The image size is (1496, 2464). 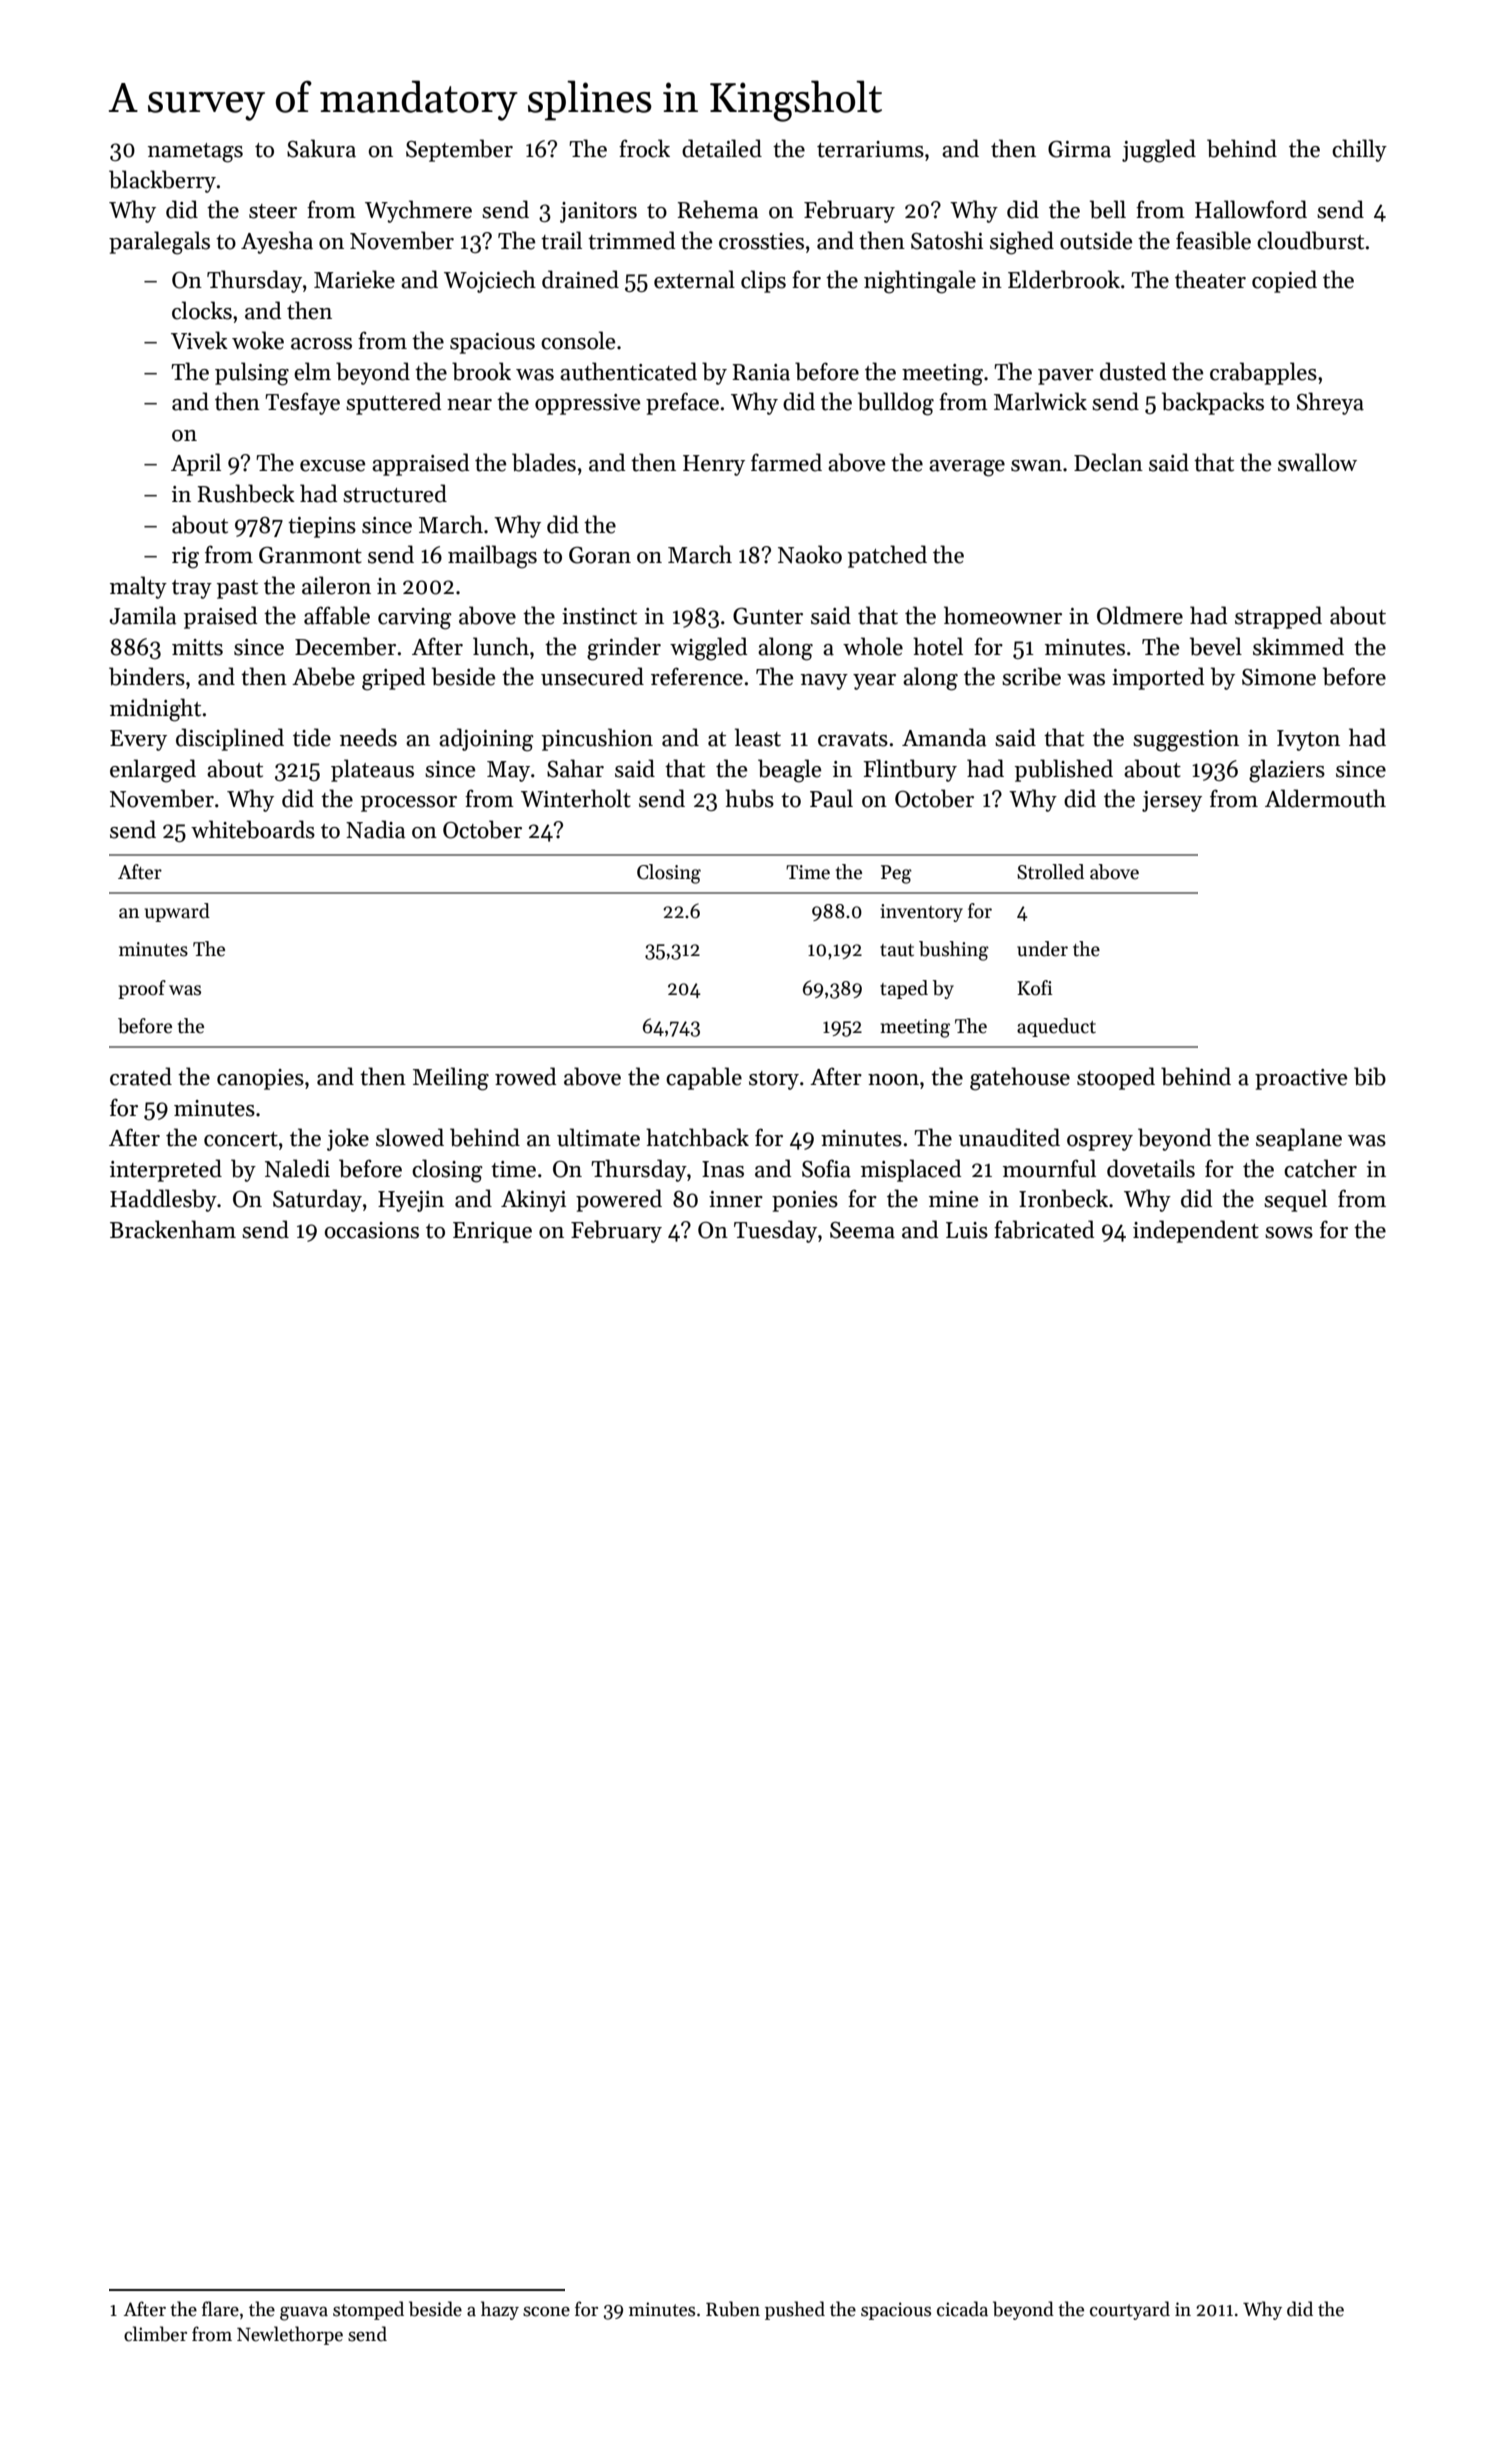 I want to click on Girma, so click(x=1079, y=149).
